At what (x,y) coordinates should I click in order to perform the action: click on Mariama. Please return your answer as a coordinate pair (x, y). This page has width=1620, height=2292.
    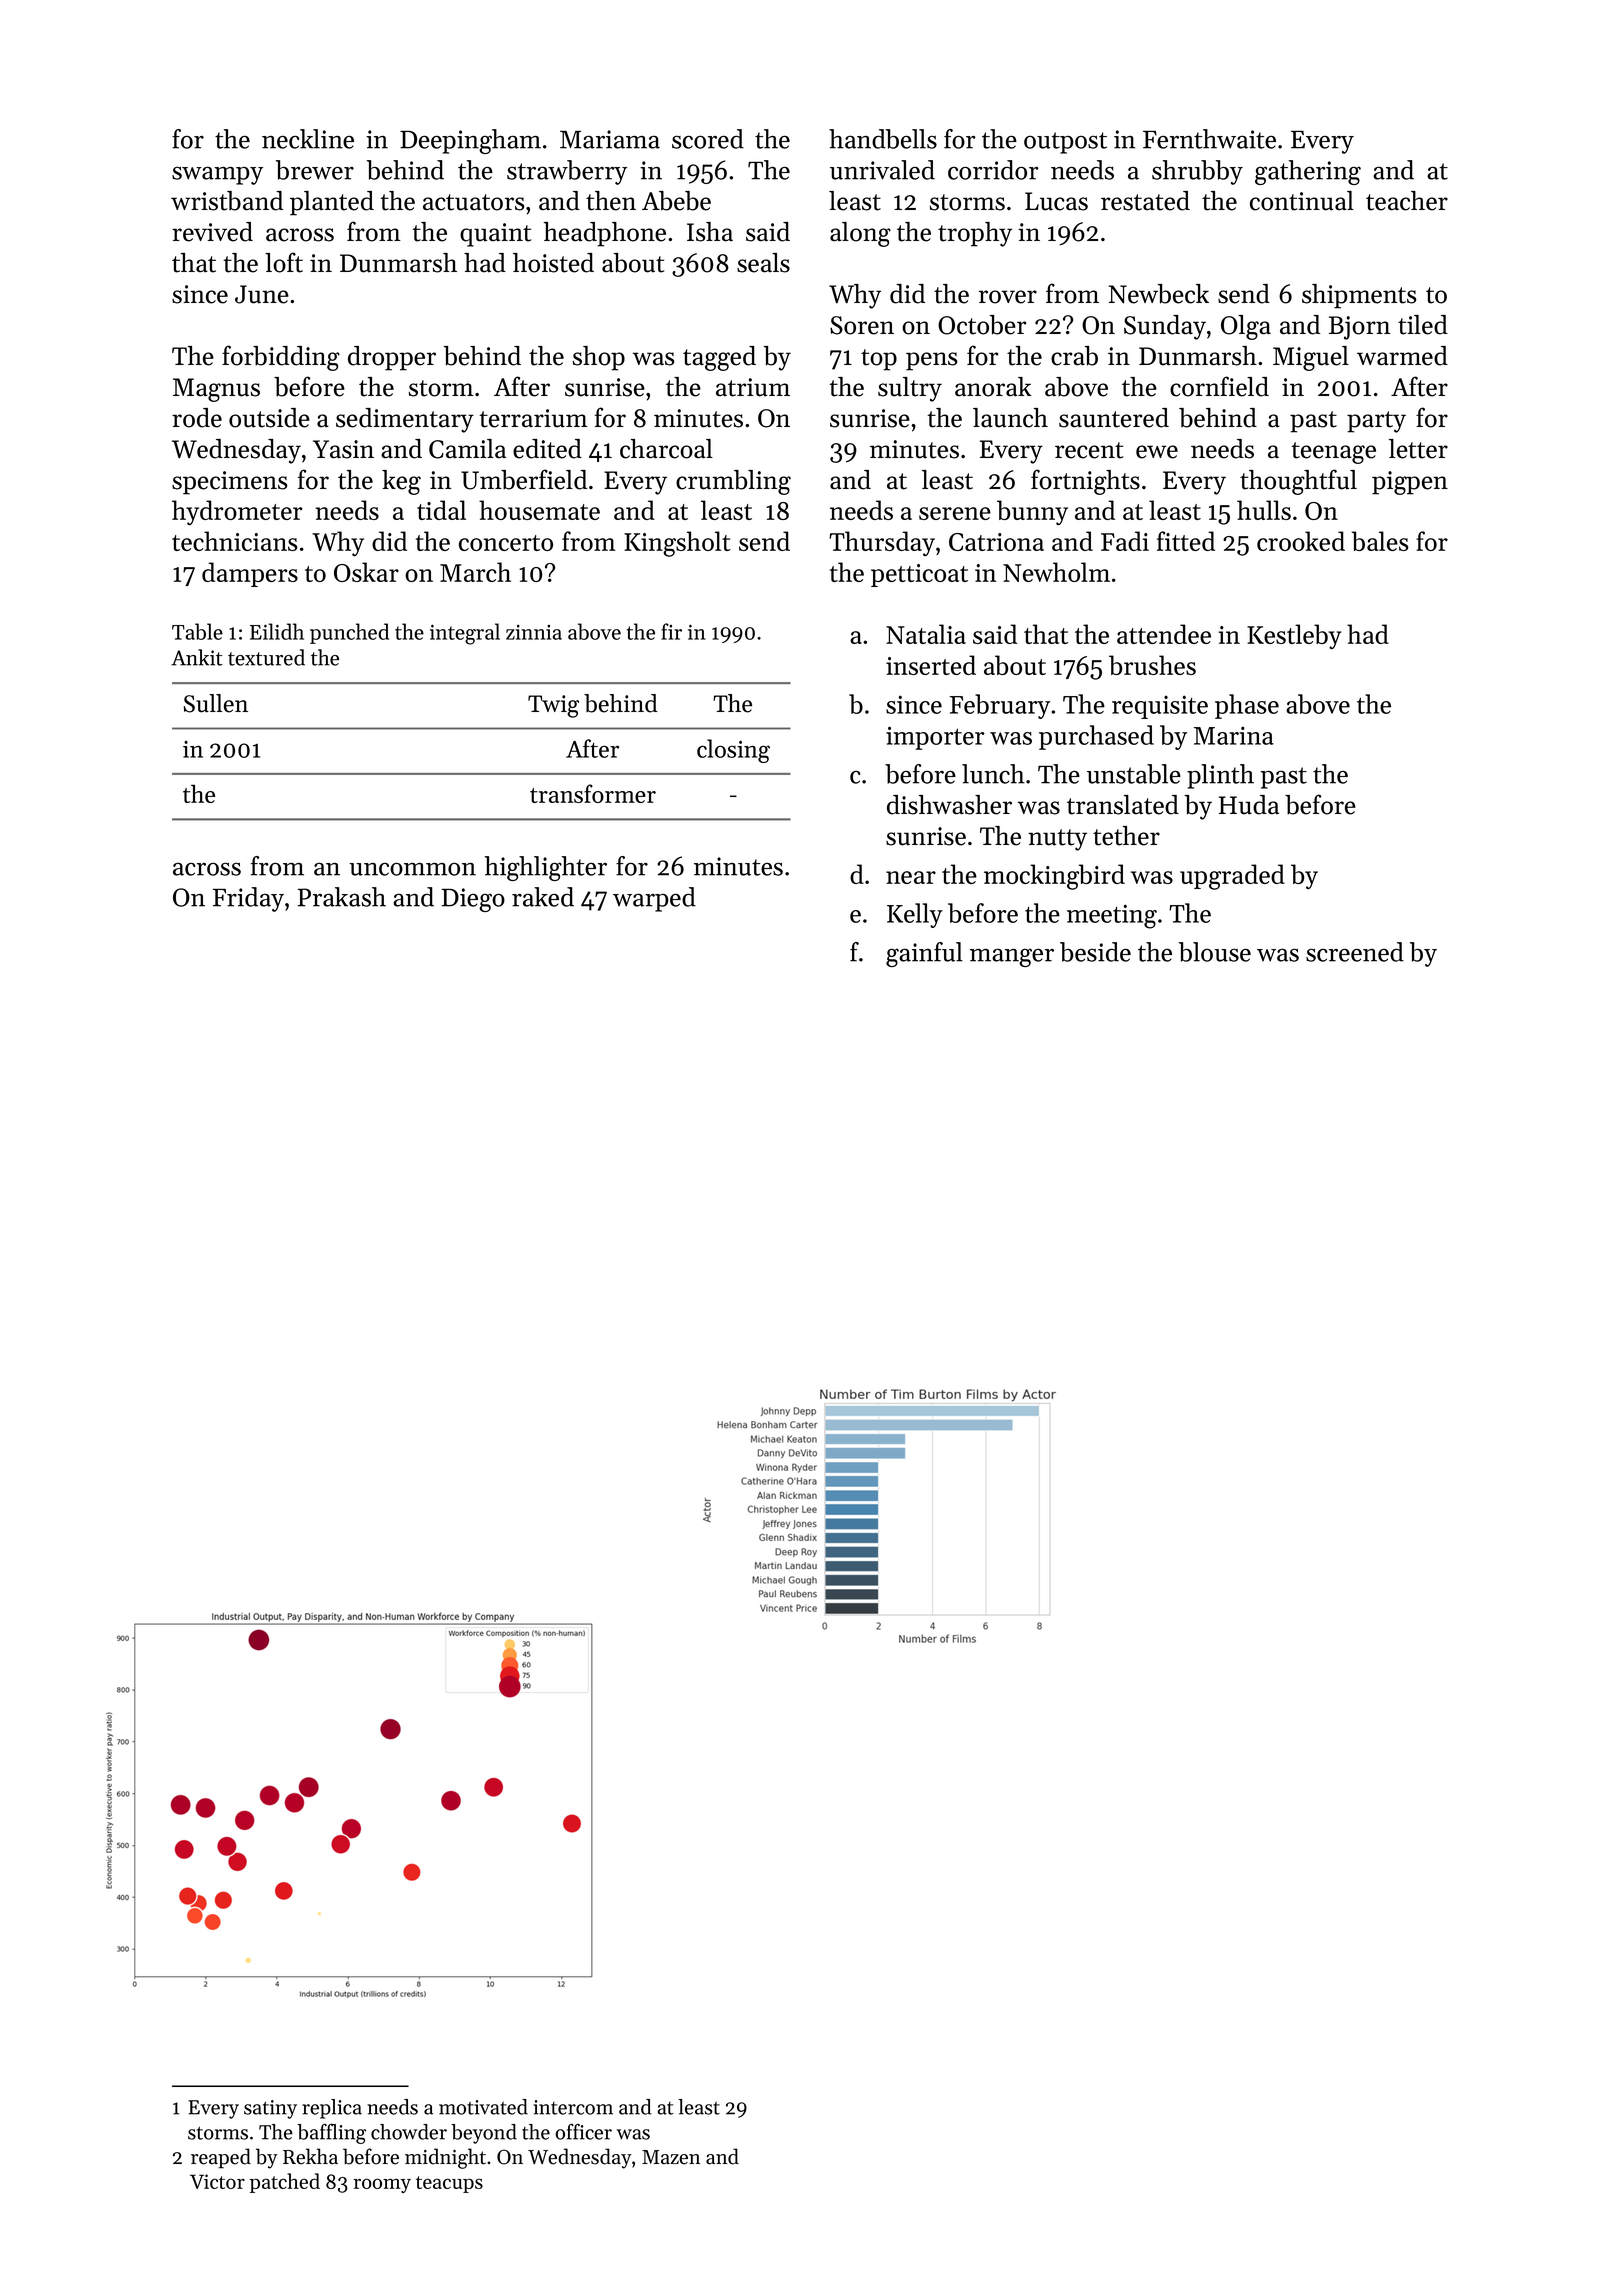
    Looking at the image, I should click on (610, 139).
